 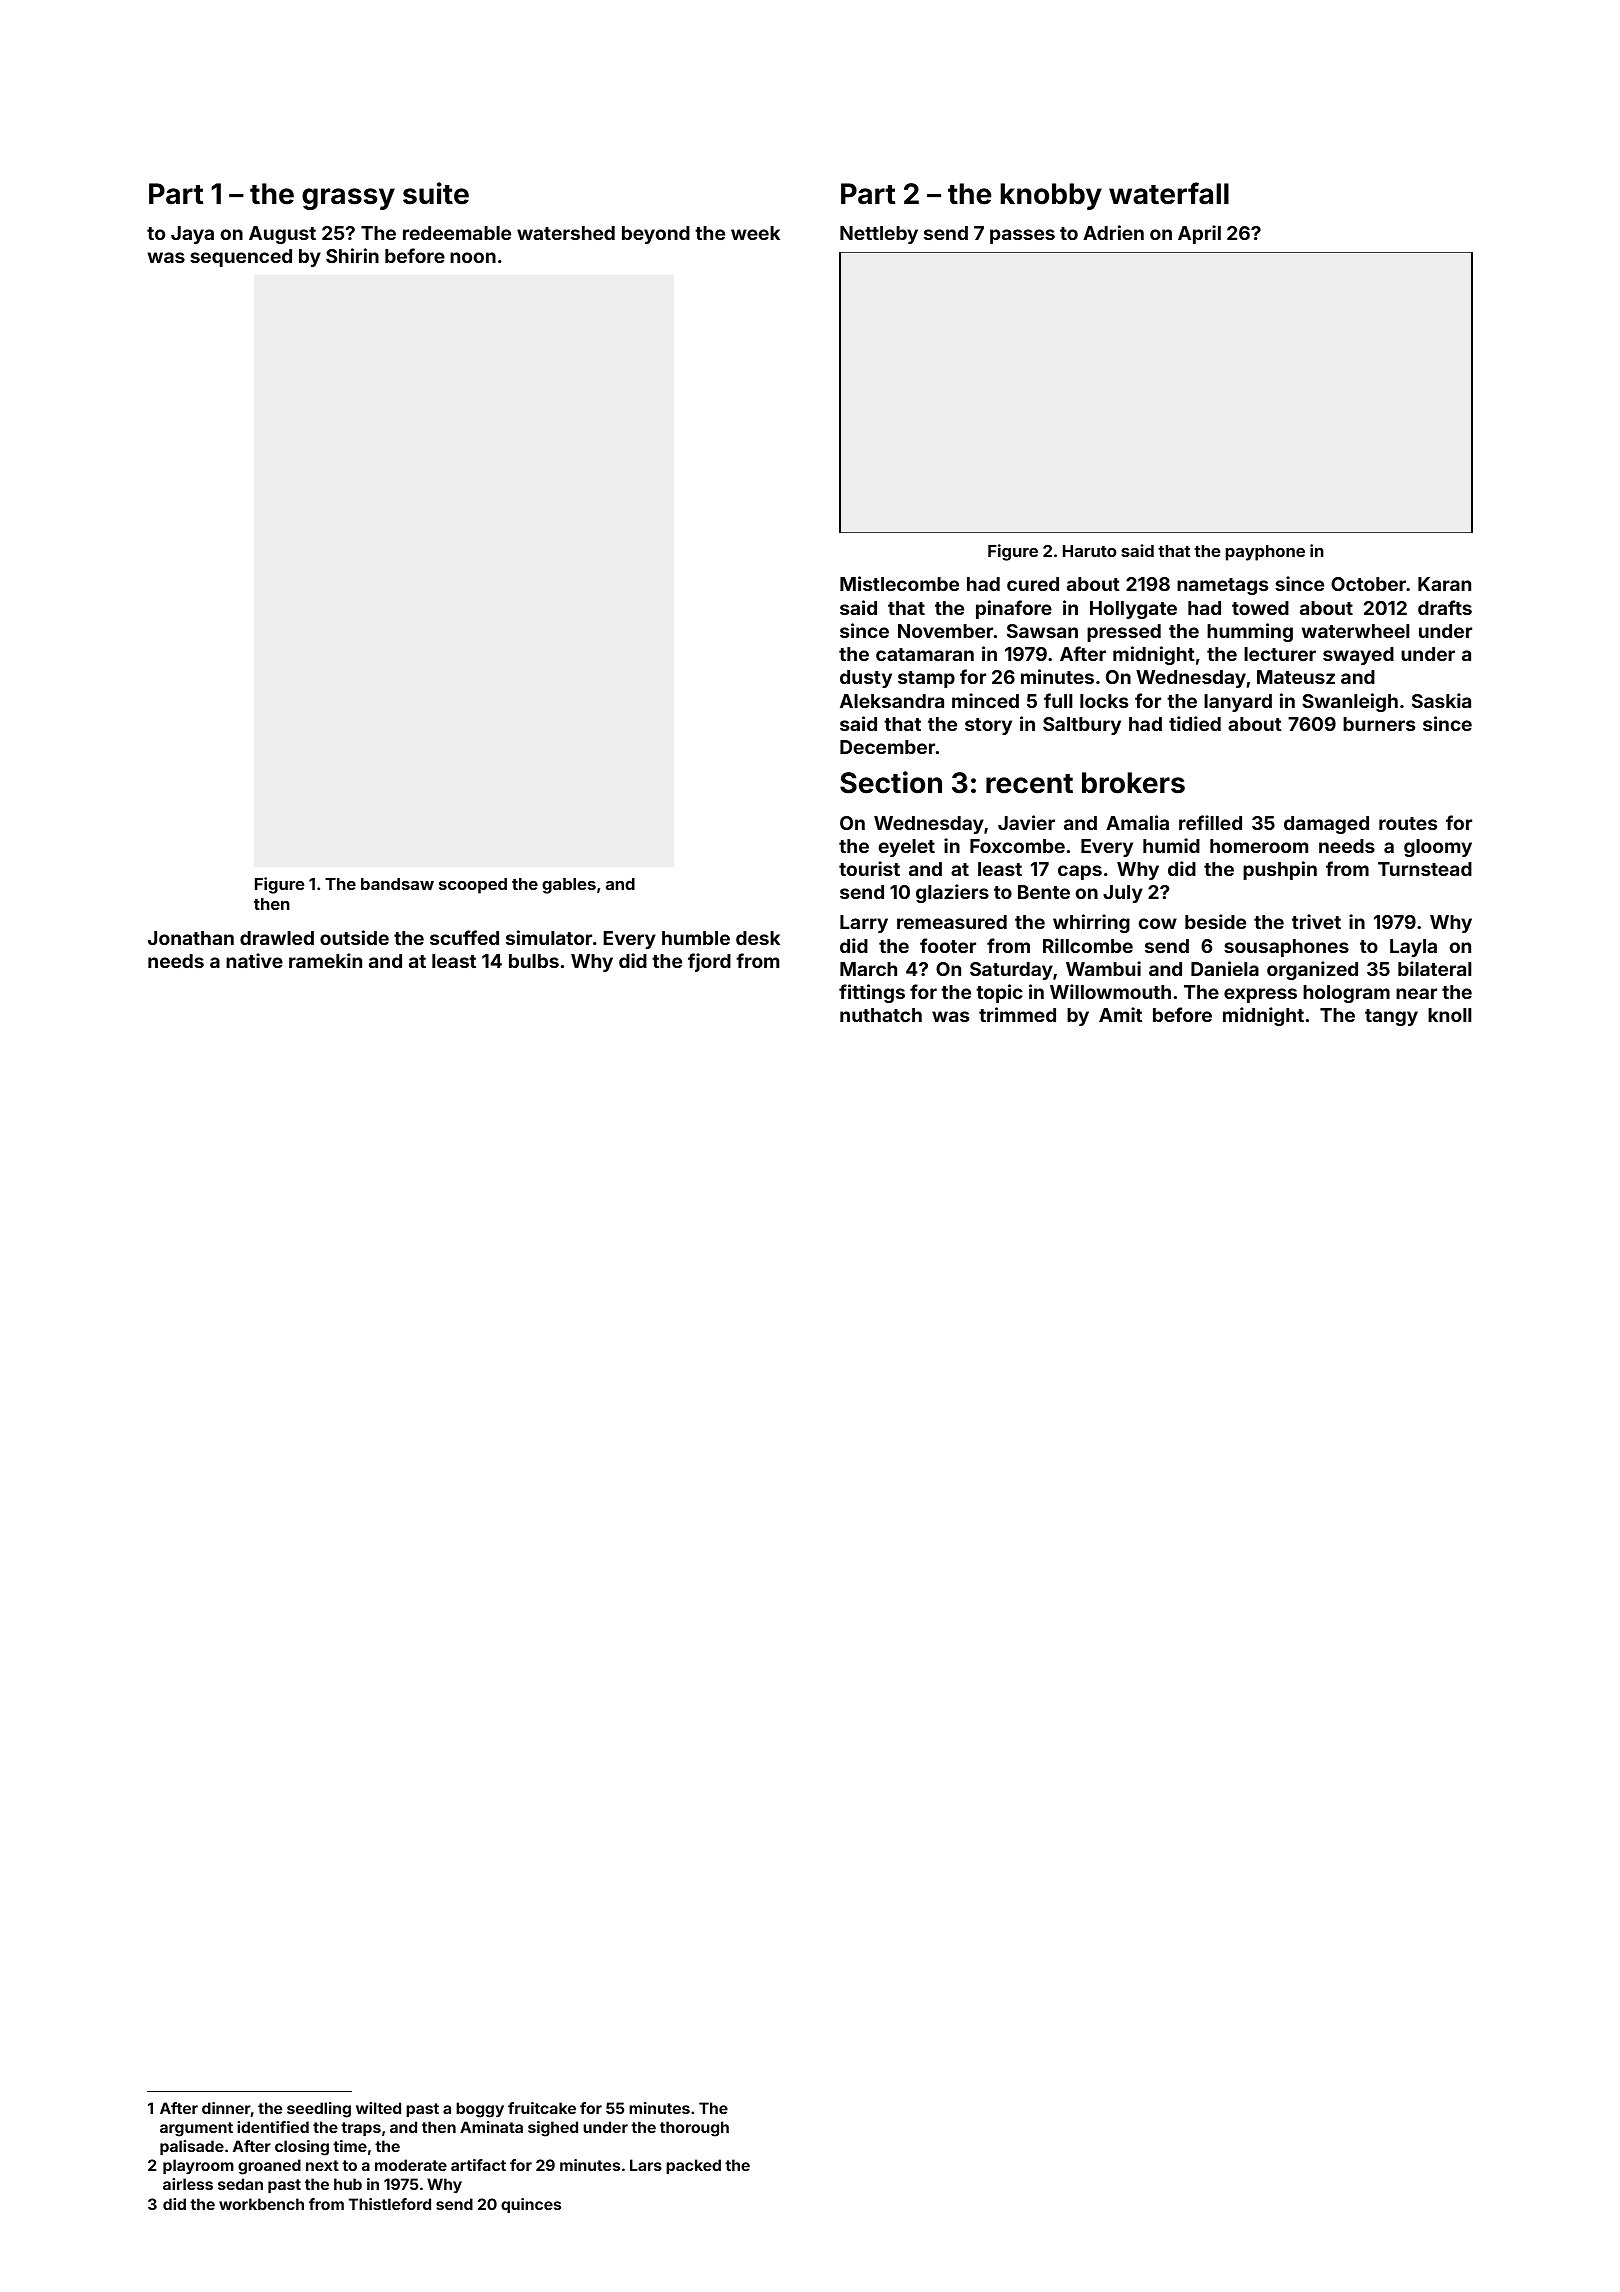 I want to click on Haruto, so click(x=1089, y=551).
